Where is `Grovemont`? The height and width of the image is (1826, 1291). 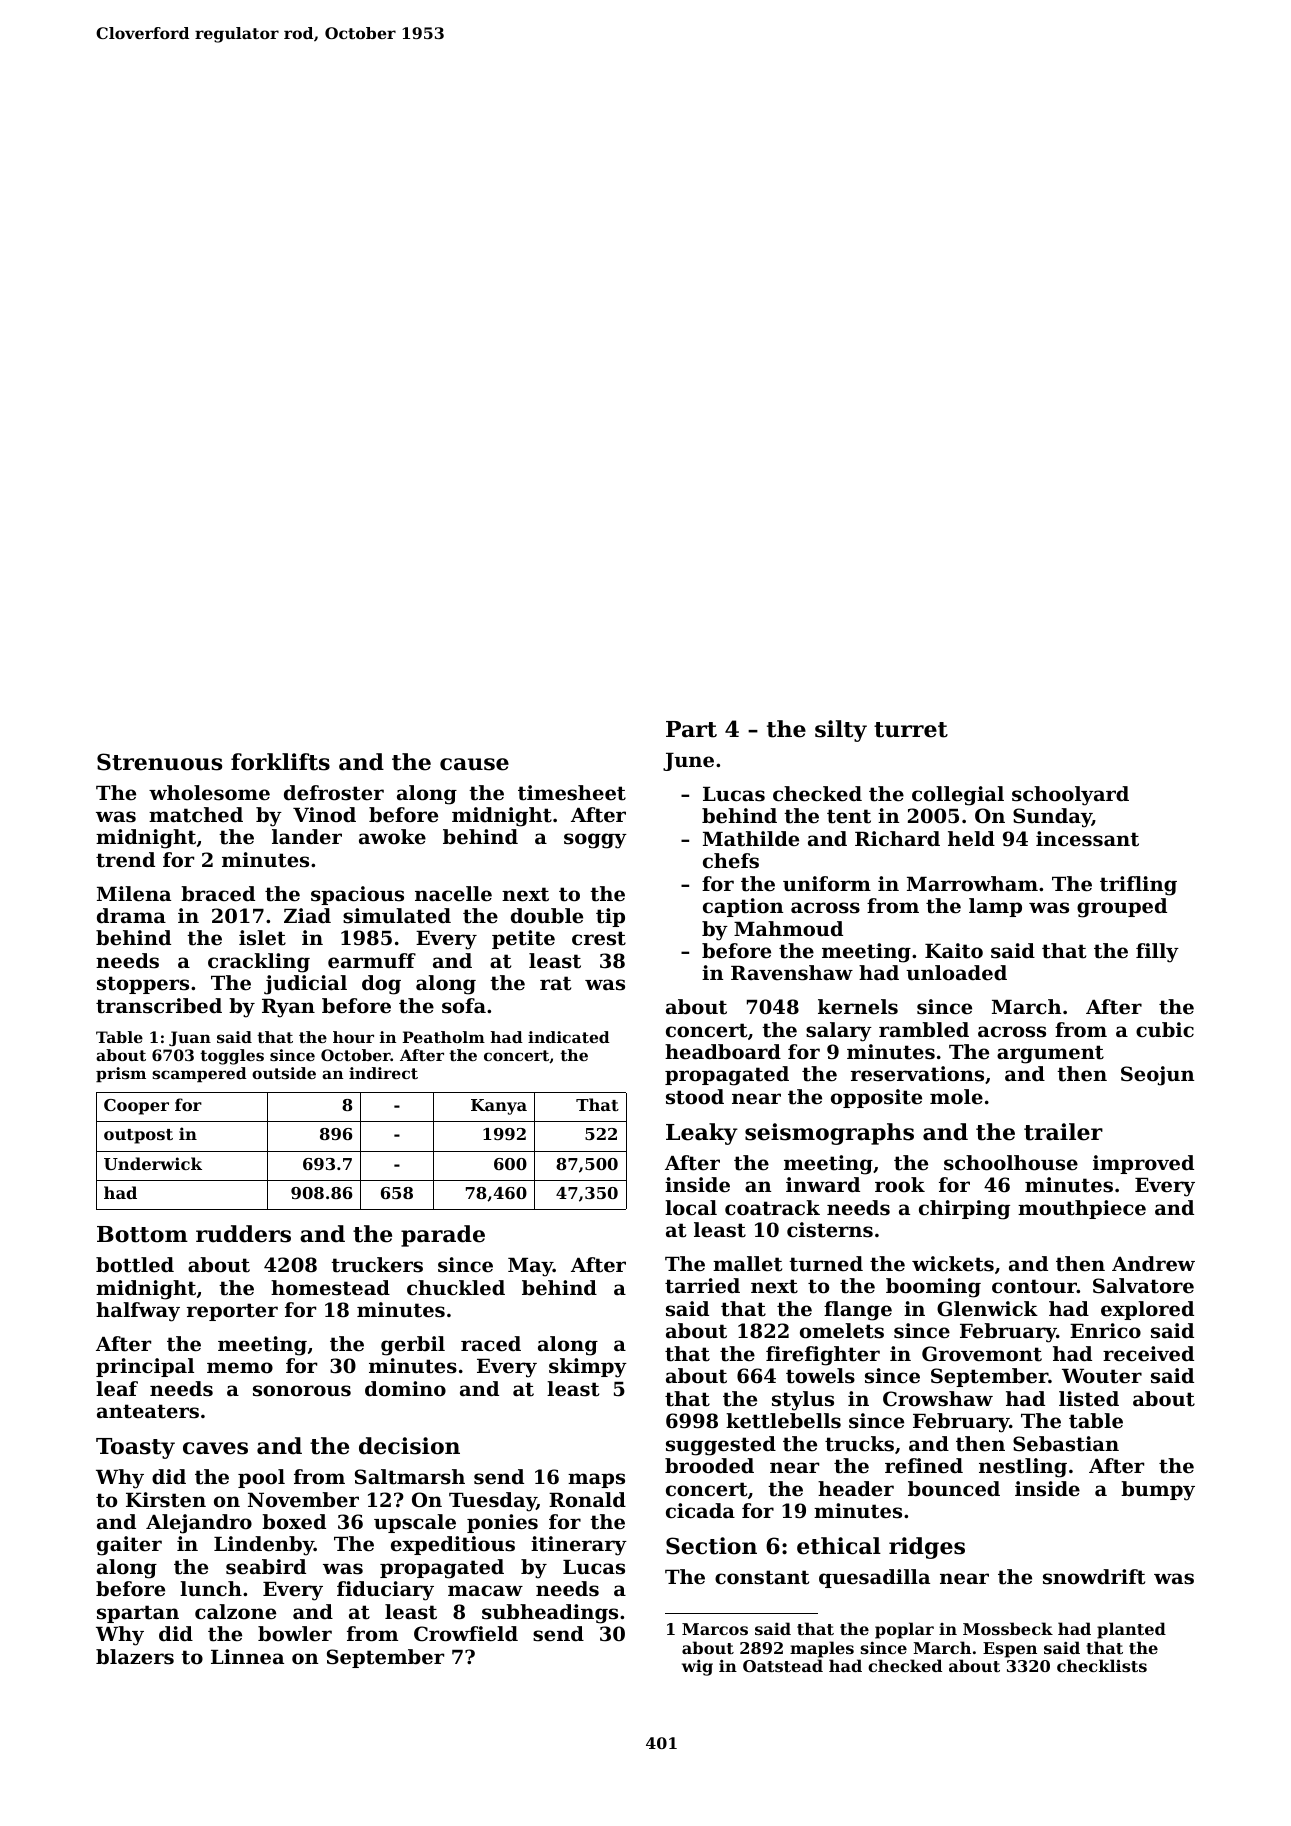
Grovemont is located at coordinates (982, 1354).
